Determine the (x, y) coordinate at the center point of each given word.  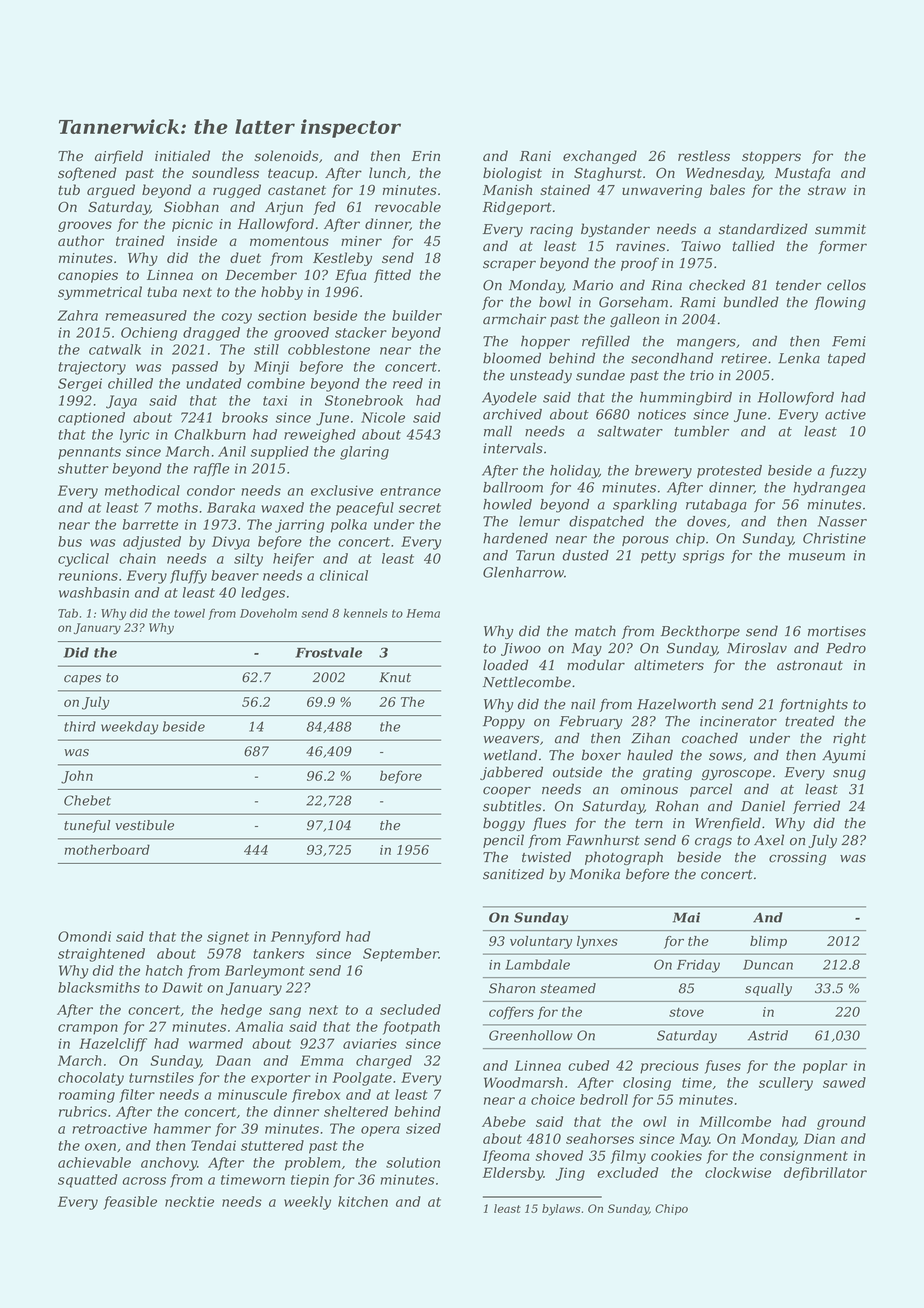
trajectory (92, 368)
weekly (307, 1203)
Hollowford (796, 398)
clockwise (738, 1172)
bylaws (561, 1210)
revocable (408, 206)
